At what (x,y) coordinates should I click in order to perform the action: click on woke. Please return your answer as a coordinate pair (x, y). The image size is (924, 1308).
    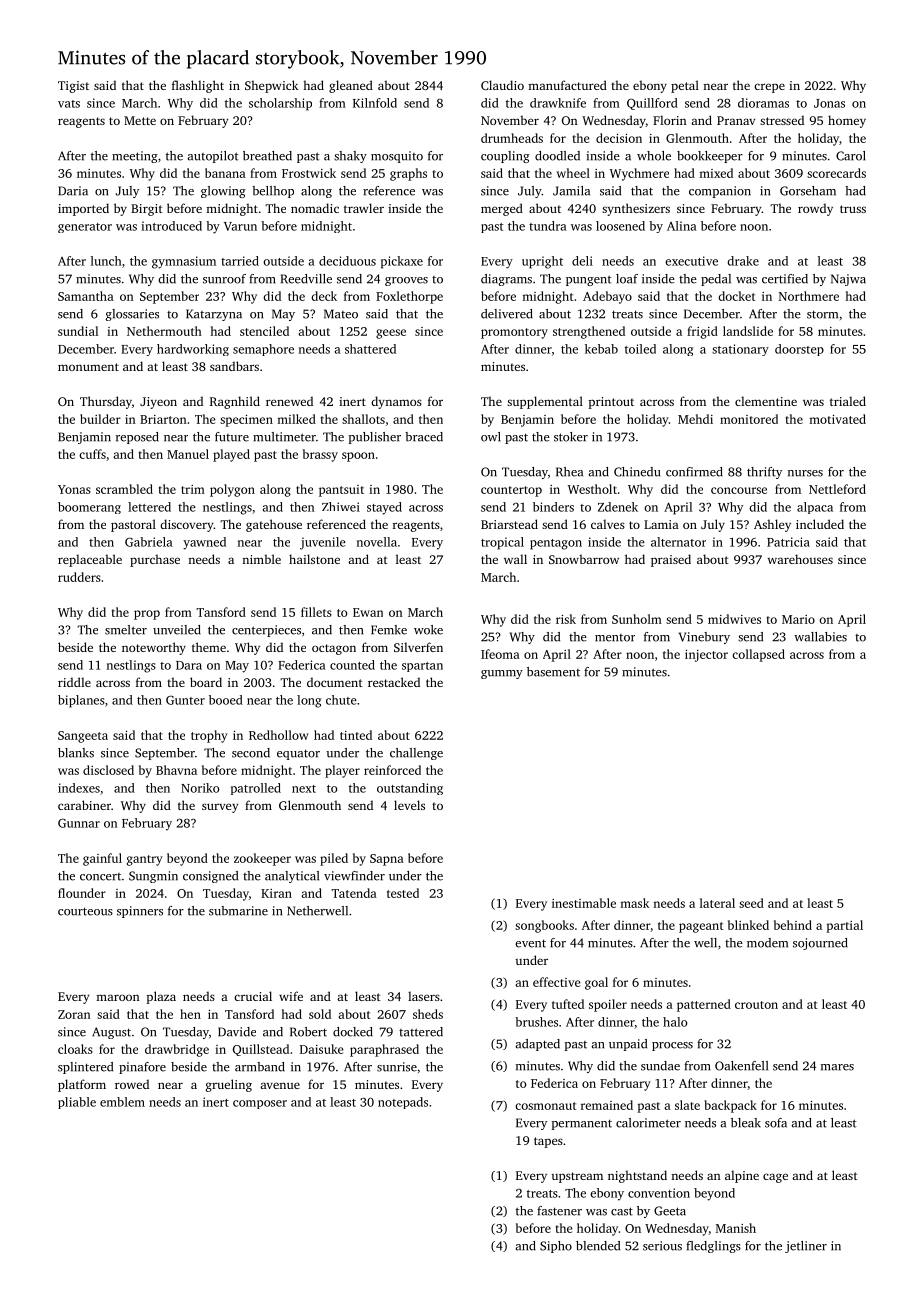
    Looking at the image, I should click on (428, 630).
